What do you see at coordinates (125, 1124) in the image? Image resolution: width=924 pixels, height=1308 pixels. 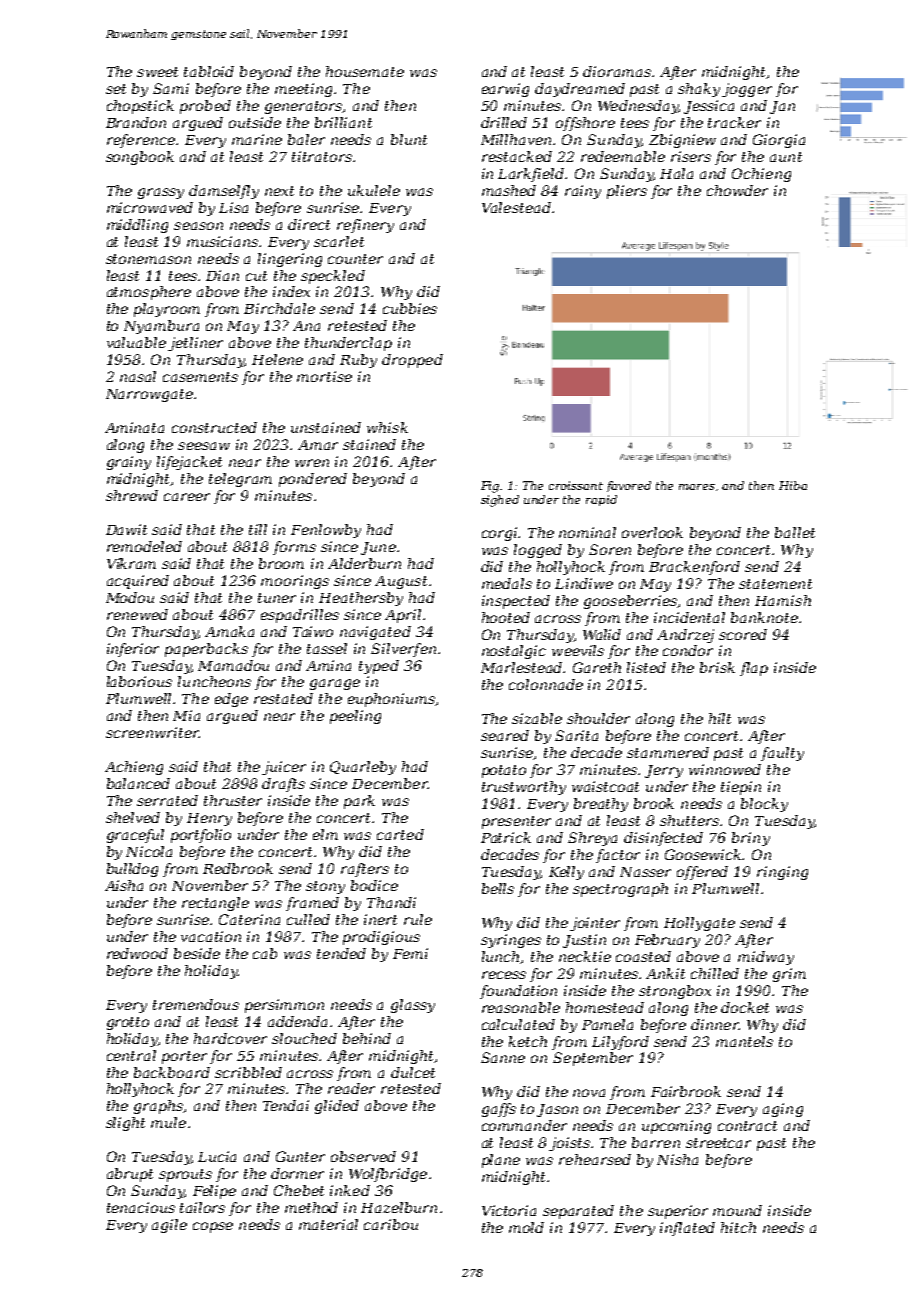 I see `slight` at bounding box center [125, 1124].
